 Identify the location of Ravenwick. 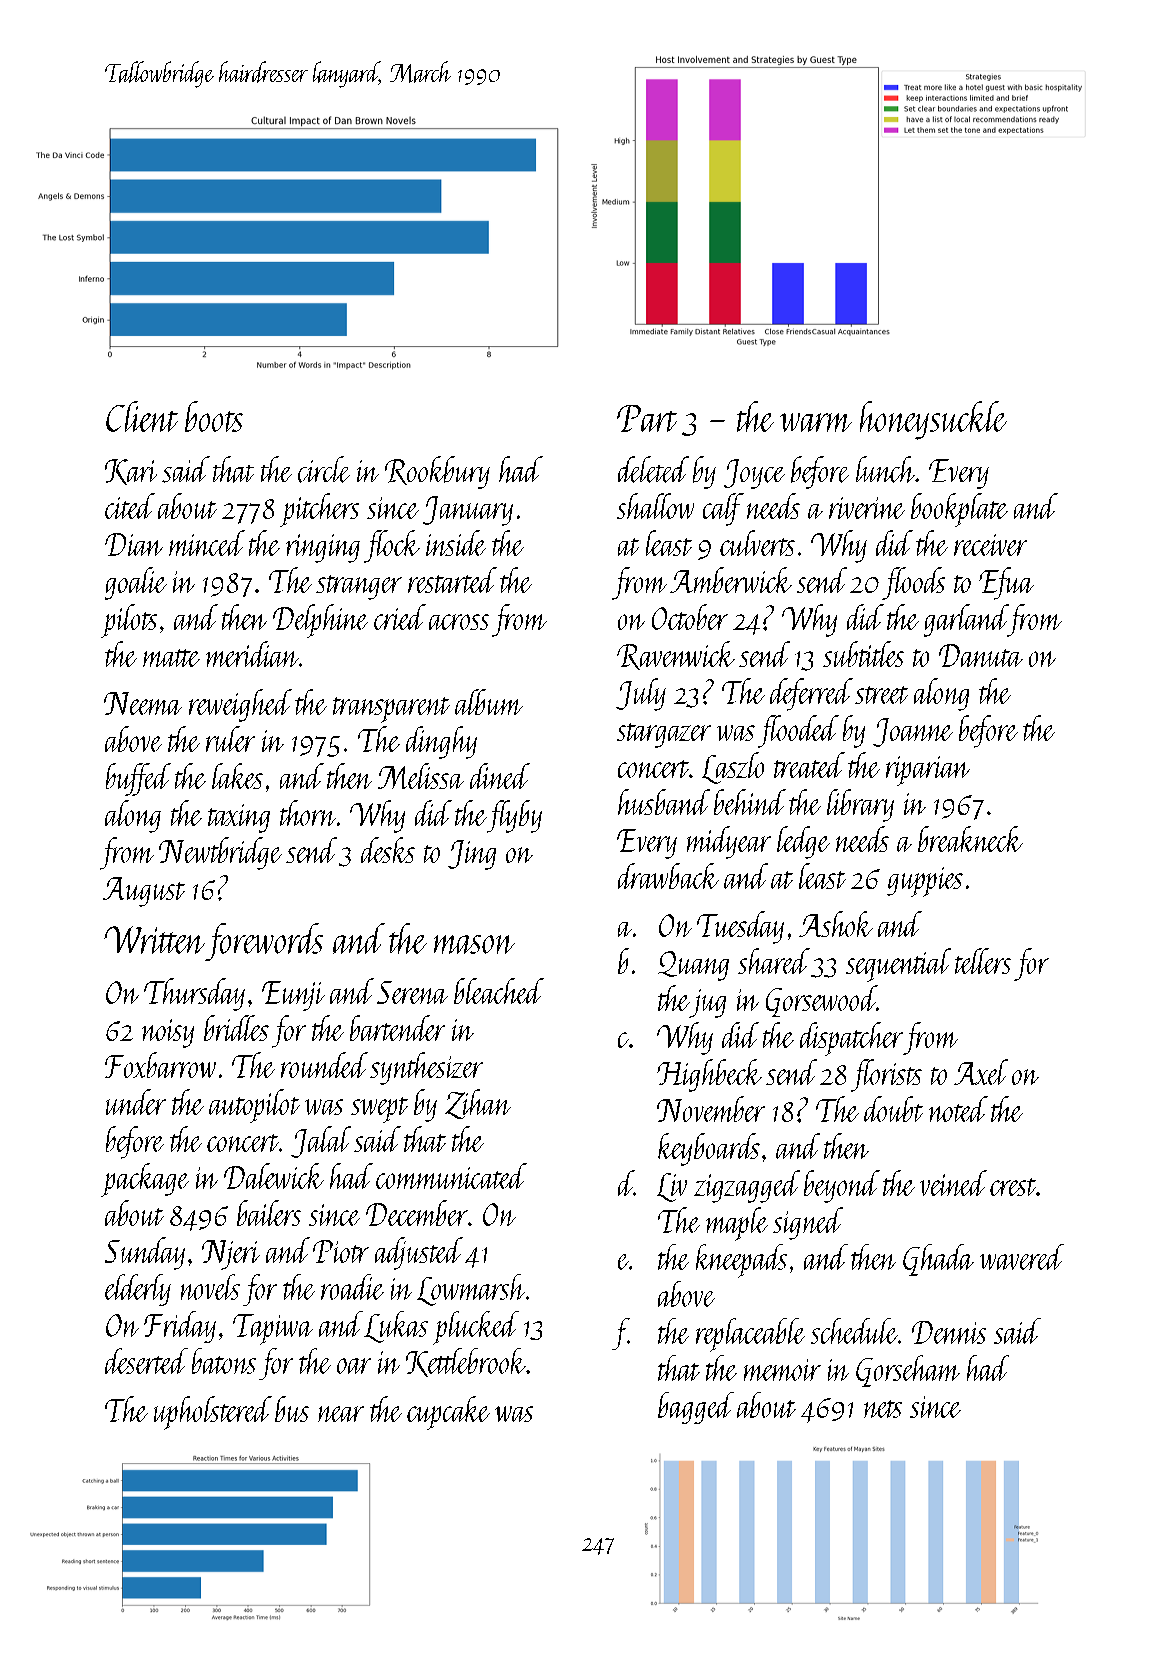
(676, 655).
